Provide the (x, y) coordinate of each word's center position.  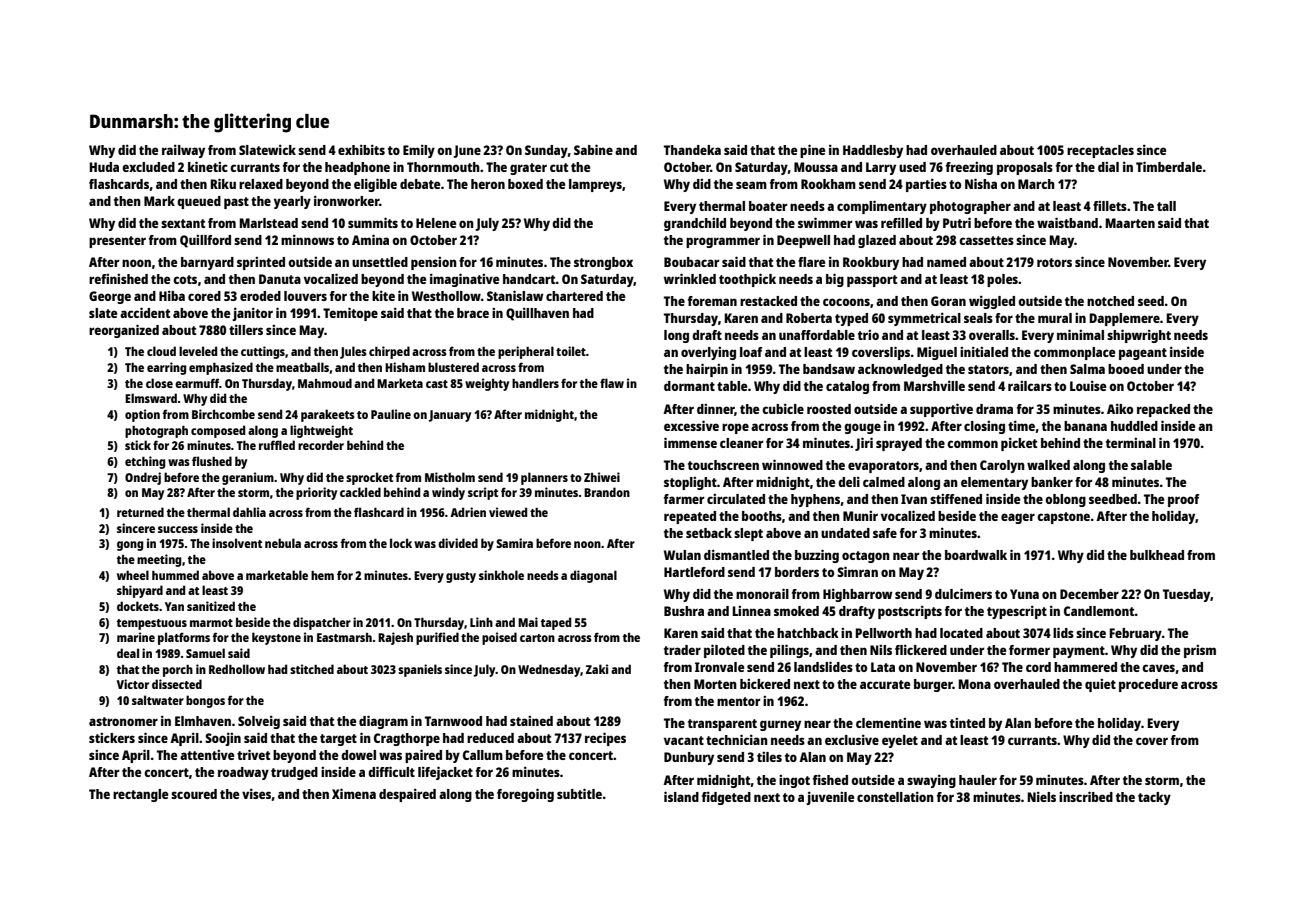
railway (183, 151)
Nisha (981, 183)
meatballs (302, 367)
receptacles (1100, 151)
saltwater (158, 700)
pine (812, 151)
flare (811, 262)
